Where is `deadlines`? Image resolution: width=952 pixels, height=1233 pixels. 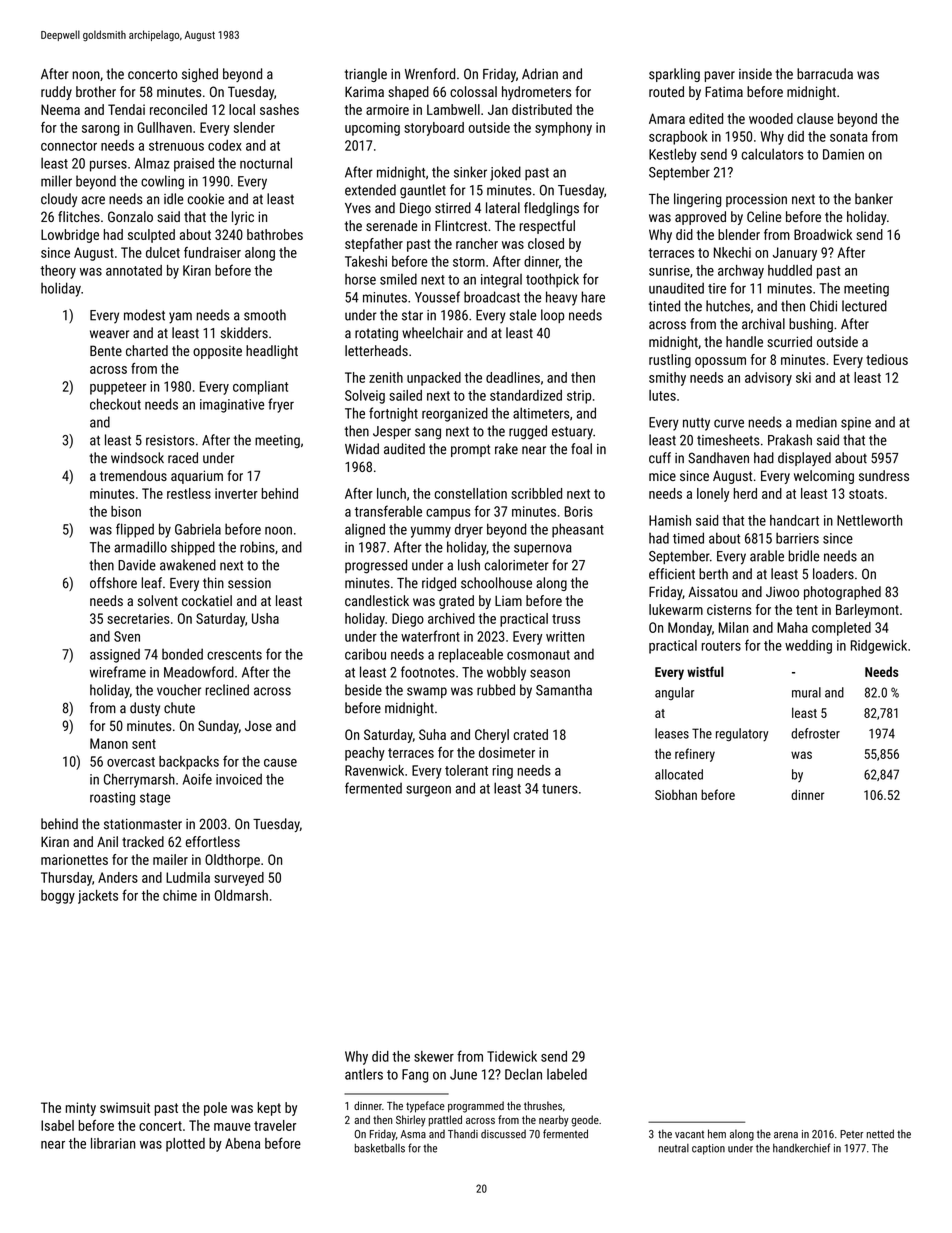
deadlines is located at coordinates (513, 377).
